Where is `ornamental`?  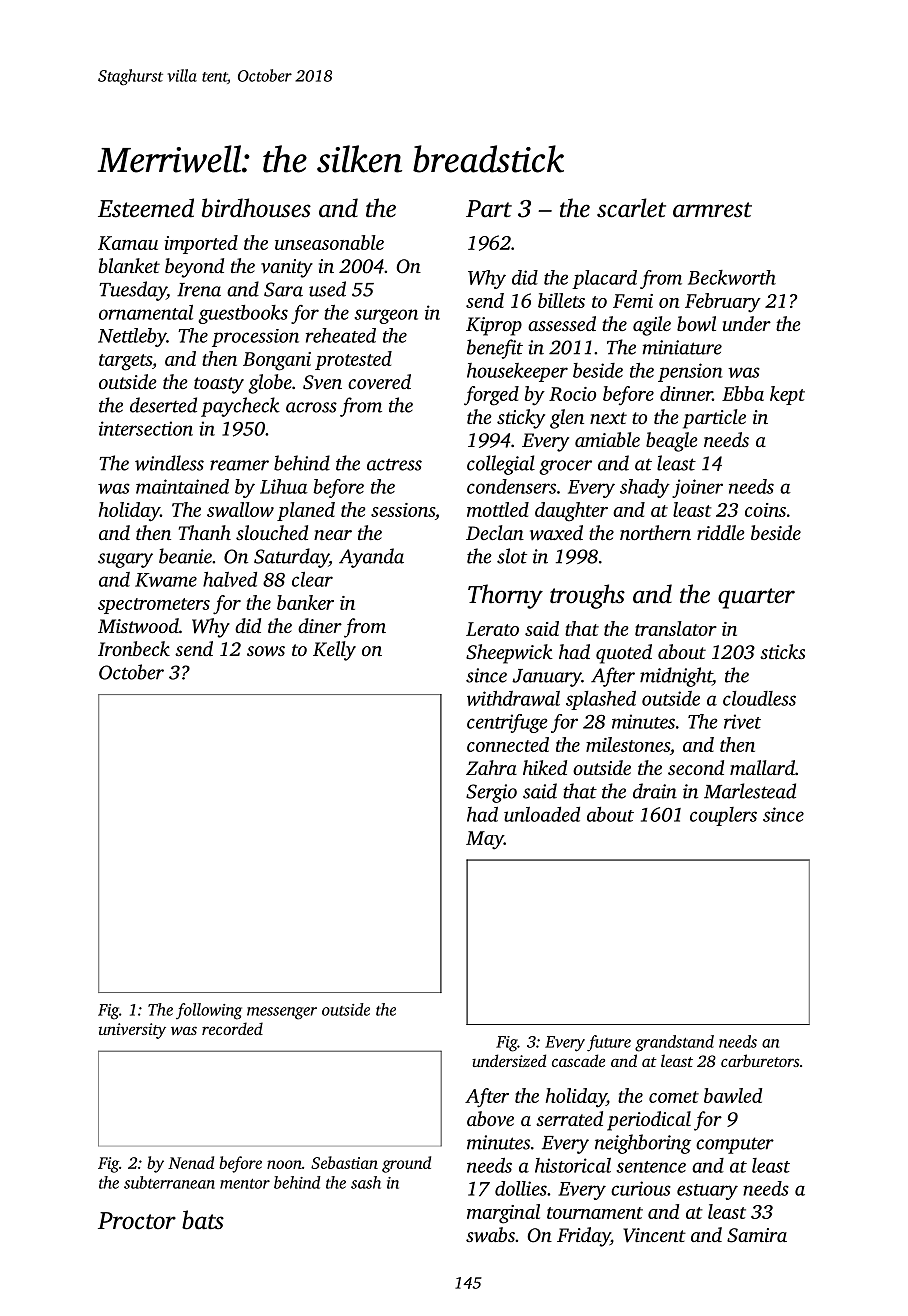 ornamental is located at coordinates (146, 312).
